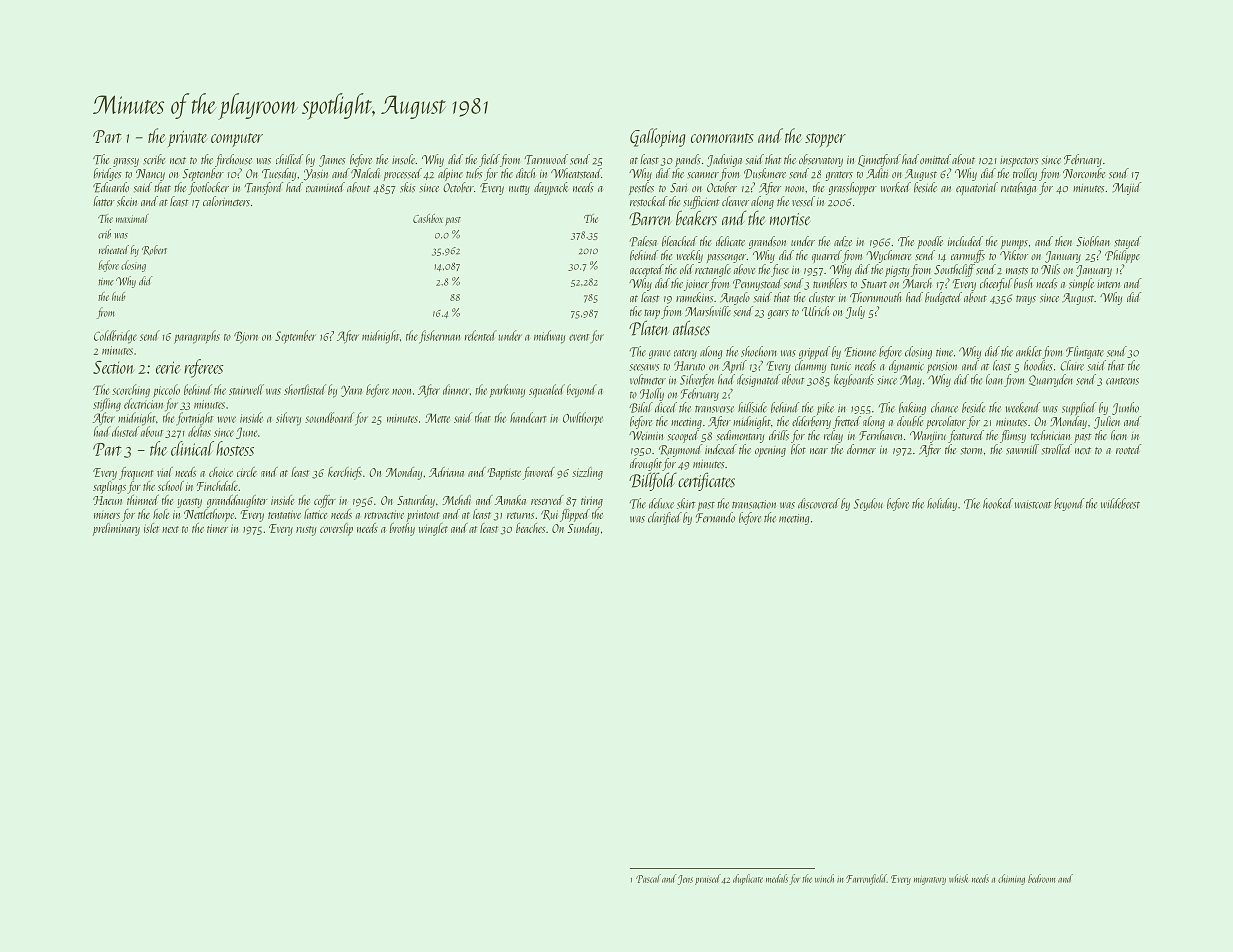 Image resolution: width=1233 pixels, height=952 pixels. What do you see at coordinates (306, 531) in the image?
I see `rusty` at bounding box center [306, 531].
